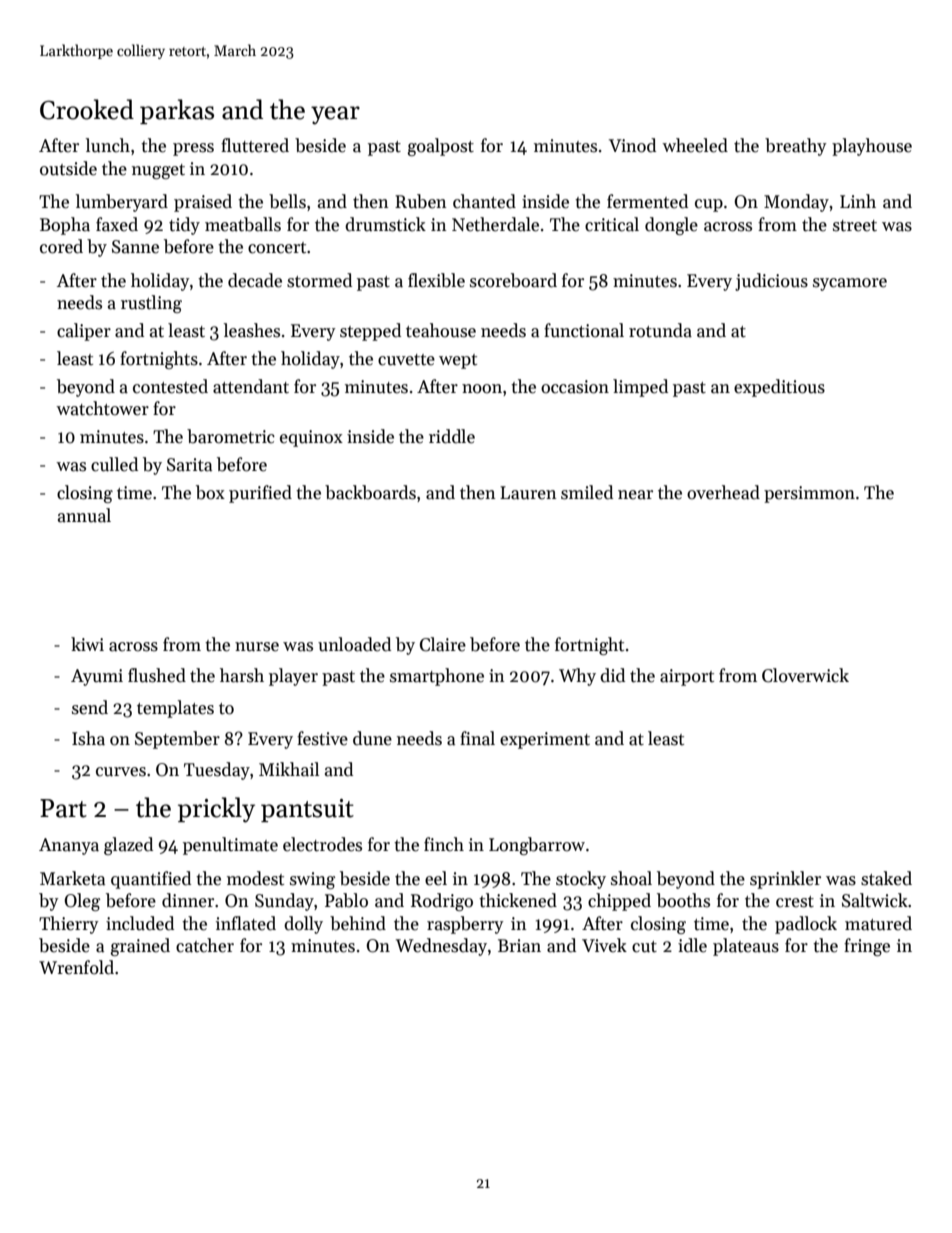  What do you see at coordinates (441, 147) in the page?
I see `goalpost` at bounding box center [441, 147].
